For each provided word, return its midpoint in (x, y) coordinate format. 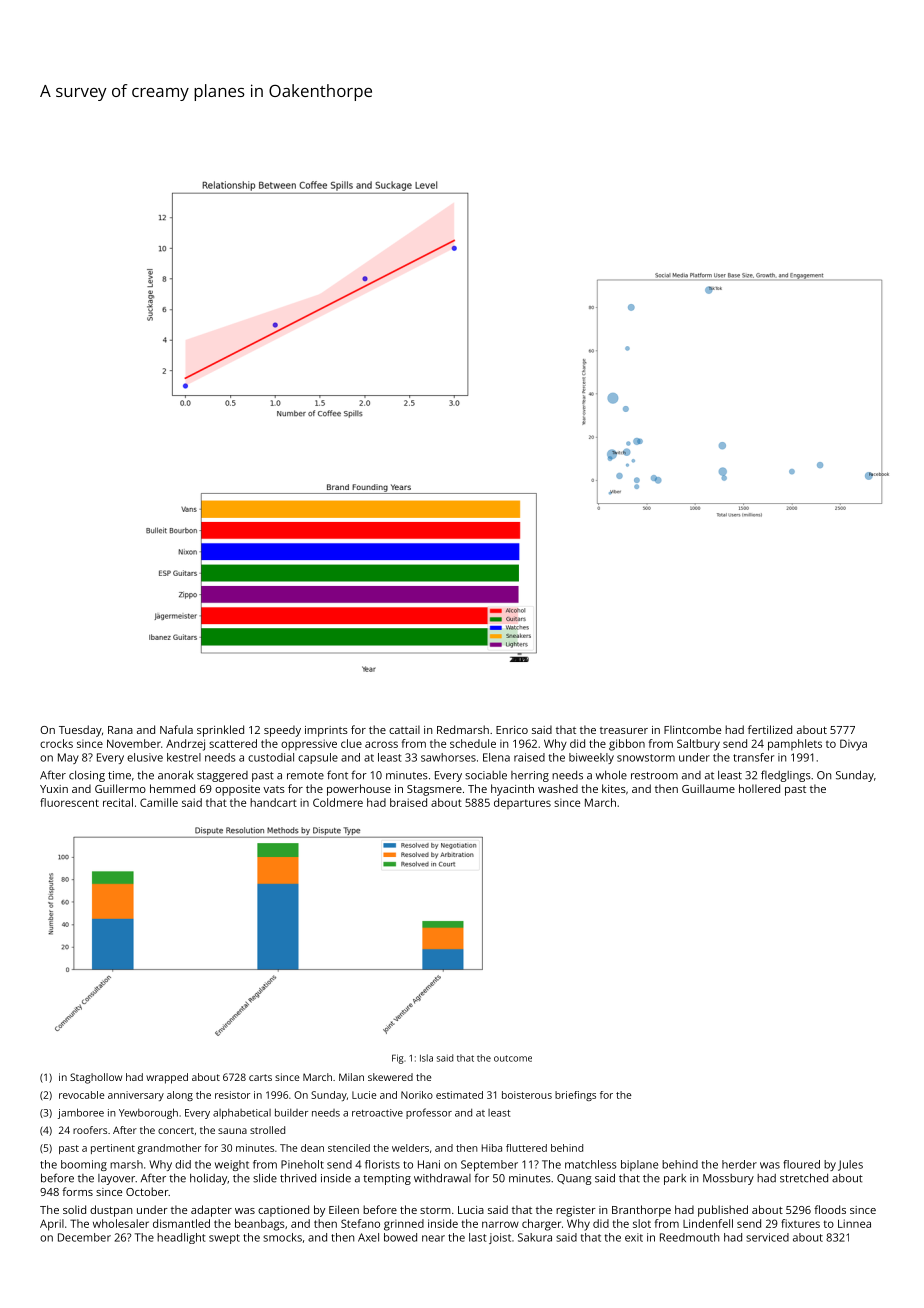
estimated (459, 1095)
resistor (232, 1095)
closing (87, 776)
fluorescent (69, 802)
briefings (575, 1096)
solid (74, 1209)
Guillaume (708, 788)
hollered (759, 788)
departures (522, 803)
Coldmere (338, 802)
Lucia (471, 1210)
